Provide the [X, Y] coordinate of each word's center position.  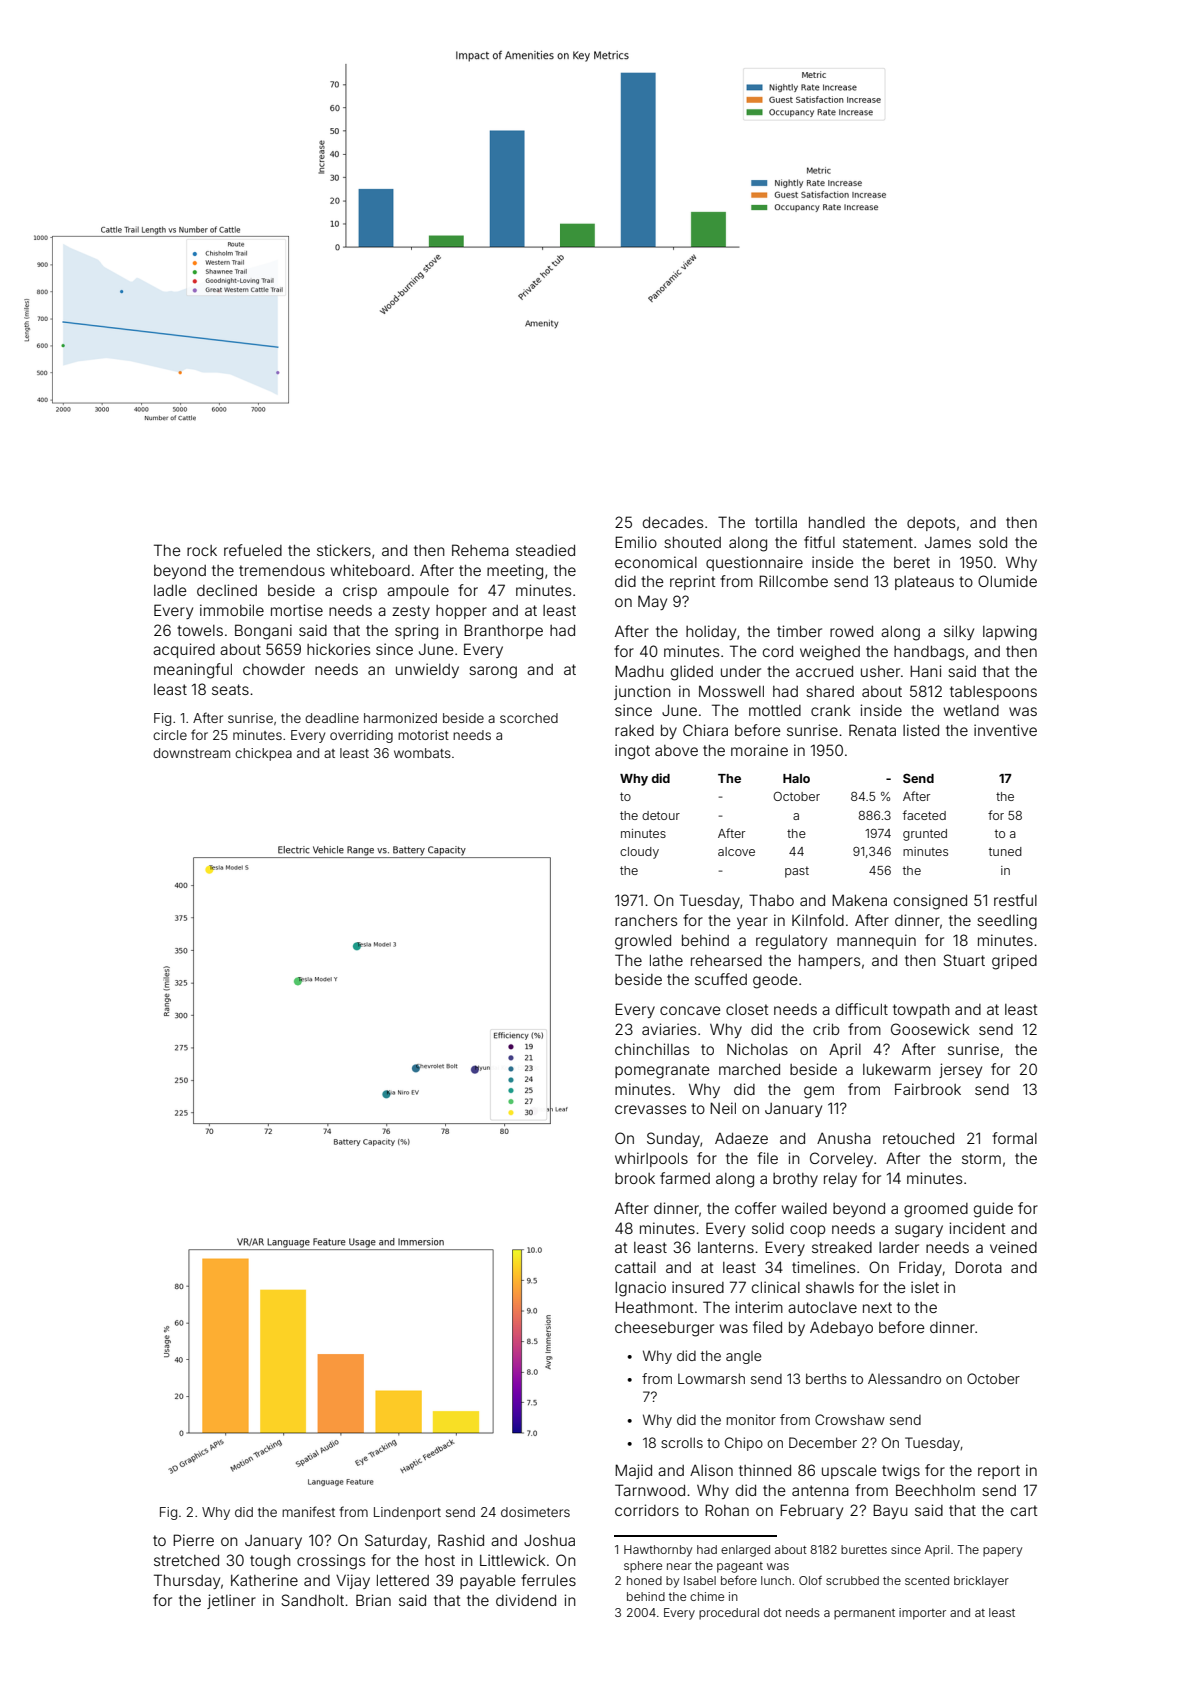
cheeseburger [664, 1329]
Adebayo [841, 1329]
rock [202, 550]
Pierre [193, 1540]
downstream [191, 753]
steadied [545, 550]
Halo [796, 778]
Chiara [705, 730]
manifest [308, 1511]
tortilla [776, 522]
